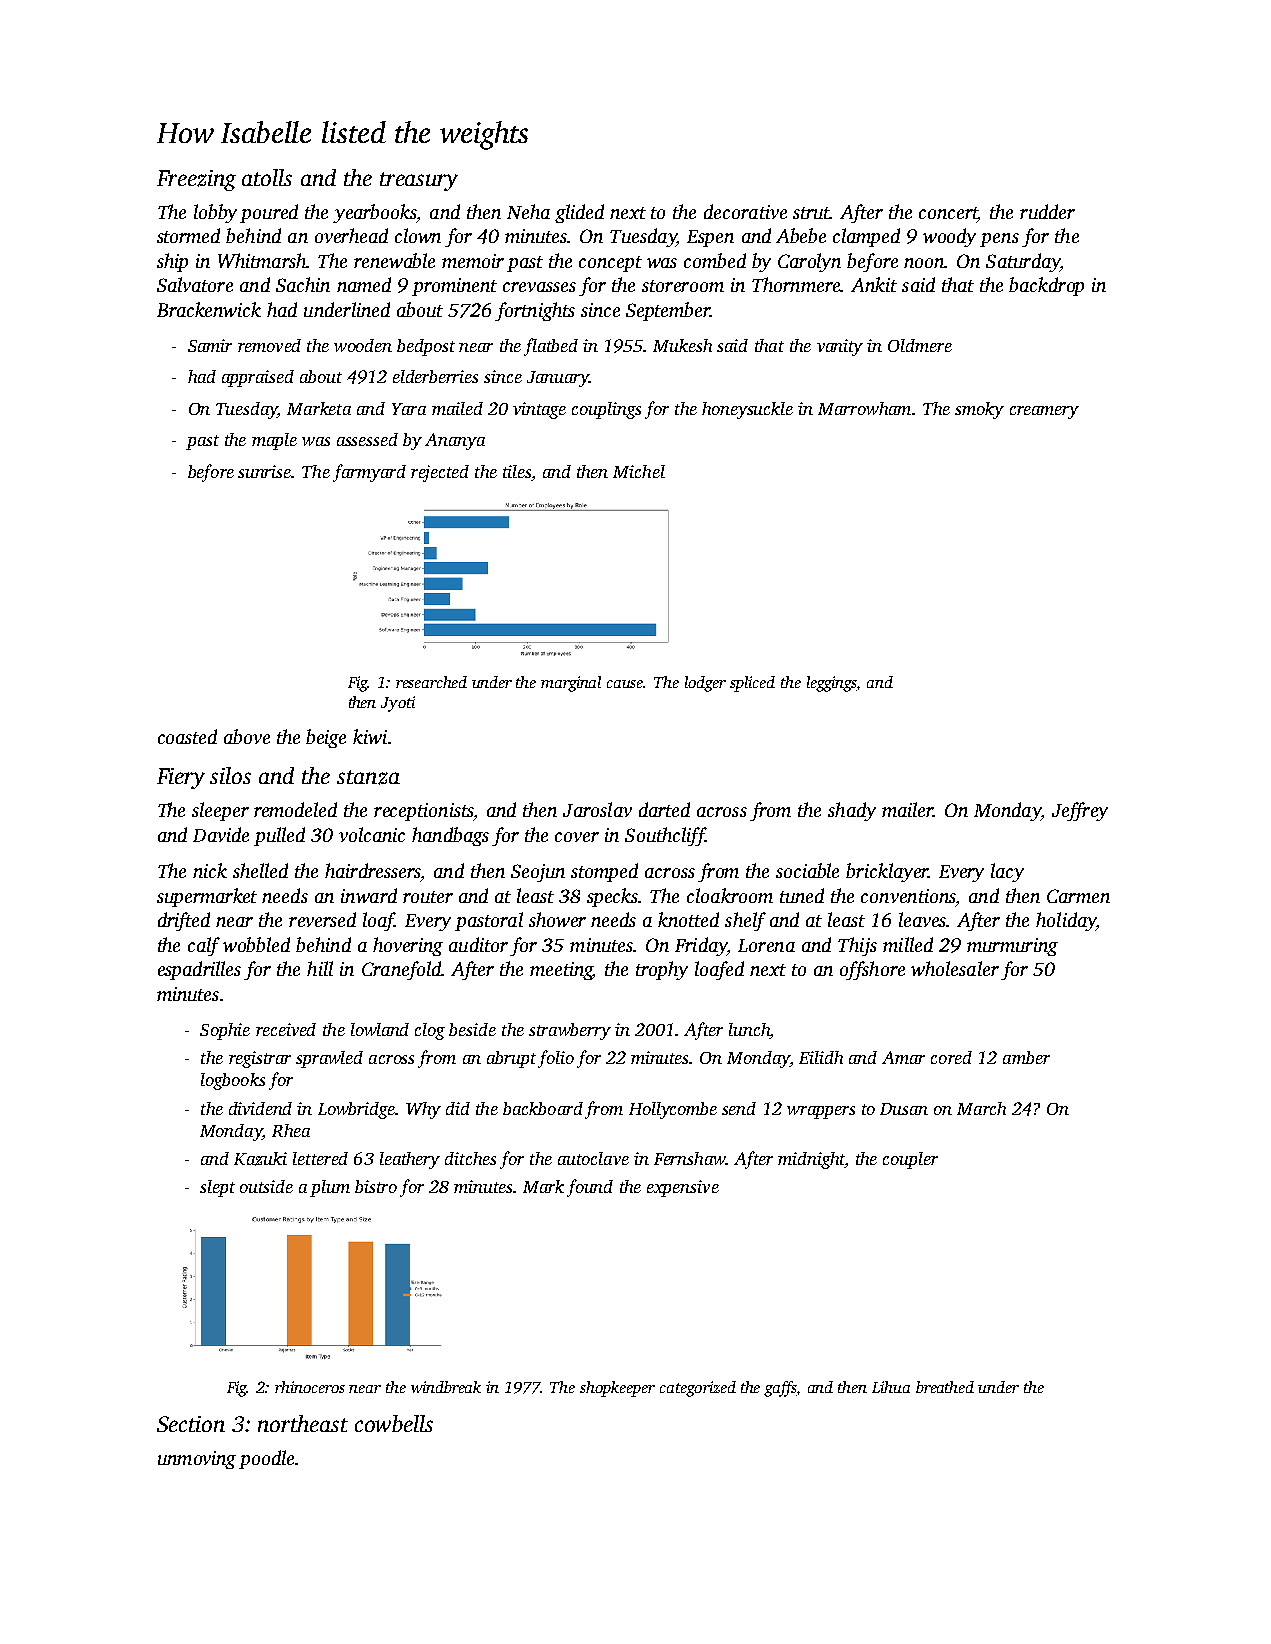 The height and width of the image is (1644, 1271). Describe the element at coordinates (688, 919) in the image. I see `knotted` at that location.
